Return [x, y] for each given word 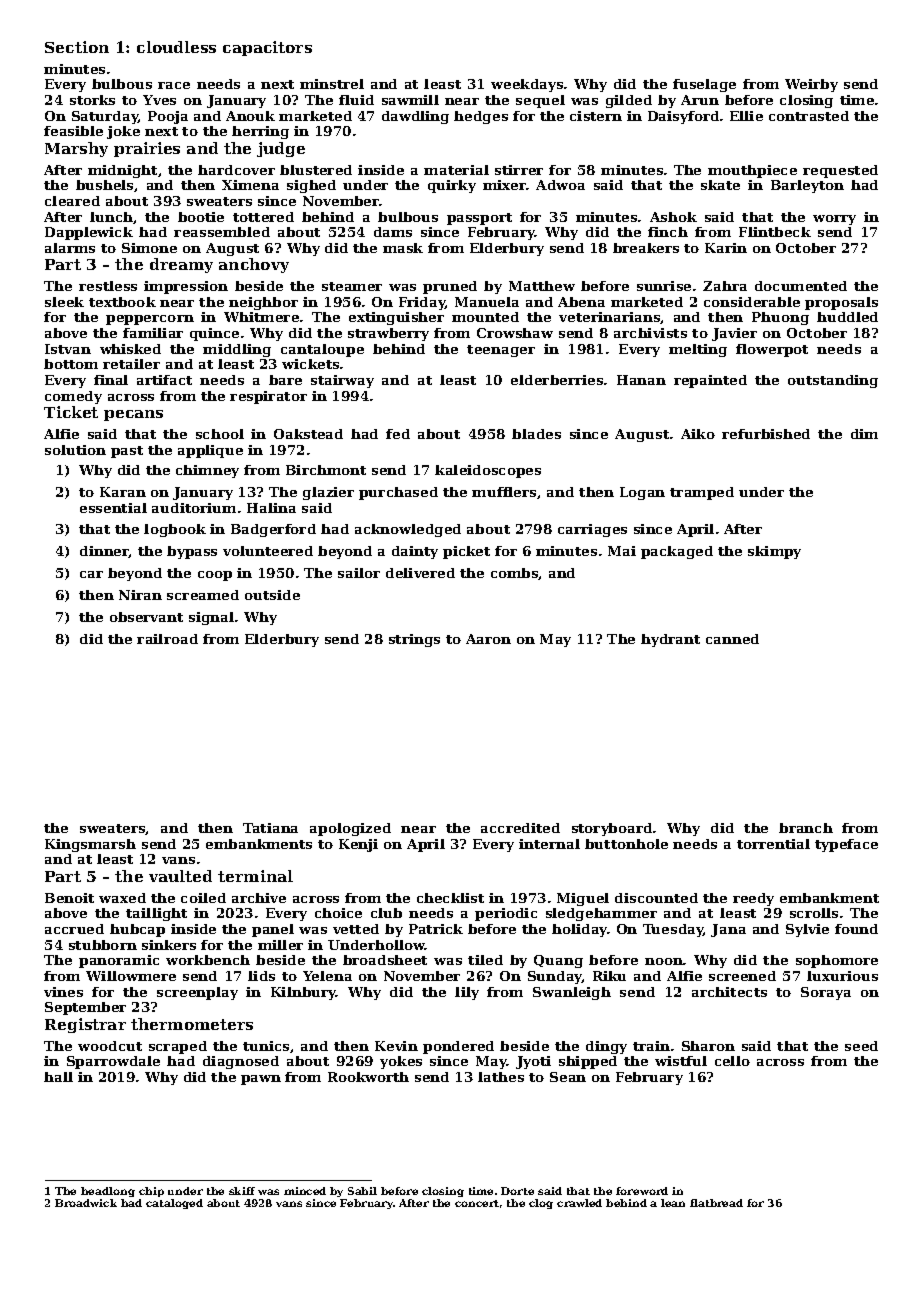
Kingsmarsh [90, 845]
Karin [726, 248]
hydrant [670, 640]
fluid [356, 100]
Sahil [362, 1191]
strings [414, 640]
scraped [178, 1047]
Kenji [358, 845]
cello [732, 1061]
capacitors [267, 48]
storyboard [612, 829]
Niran [140, 595]
